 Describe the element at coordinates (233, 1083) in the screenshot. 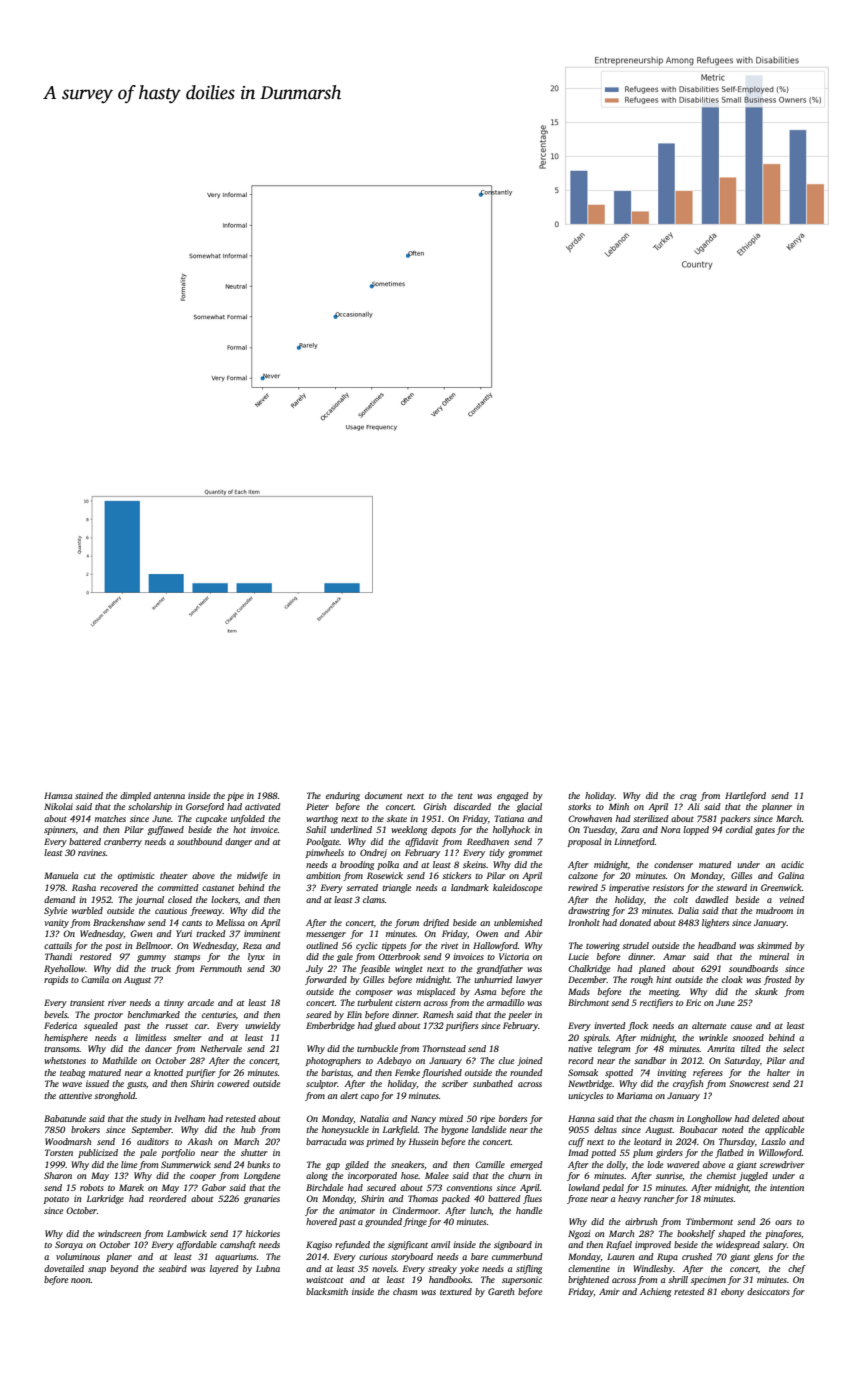

I see `cowered` at that location.
